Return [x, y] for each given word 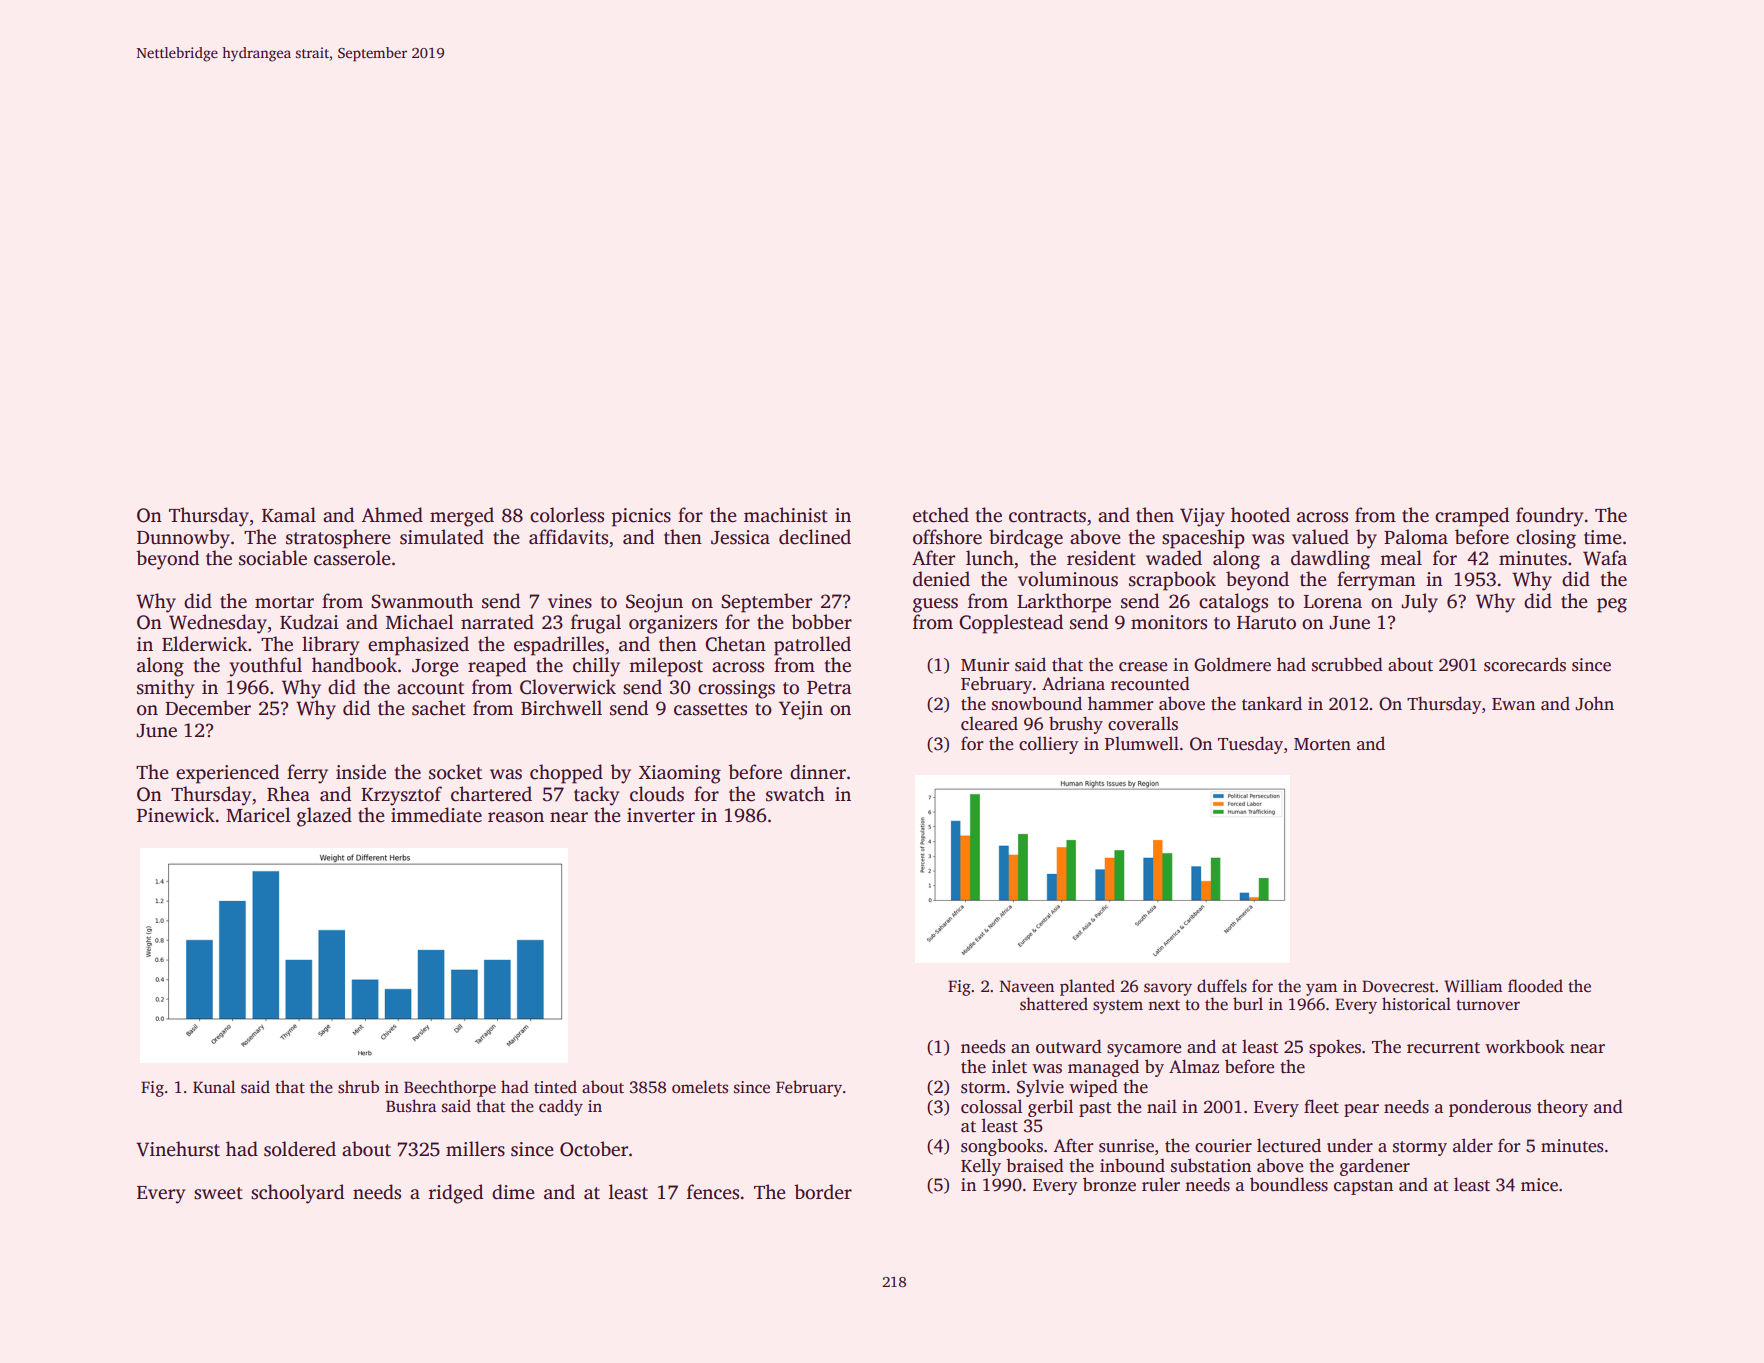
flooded [1535, 986]
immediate [436, 815]
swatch [795, 794]
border [823, 1192]
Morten [1322, 744]
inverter [661, 815]
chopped [566, 774]
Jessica [740, 537]
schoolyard [297, 1194]
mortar [284, 602]
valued [1320, 537]
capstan [1363, 1187]
